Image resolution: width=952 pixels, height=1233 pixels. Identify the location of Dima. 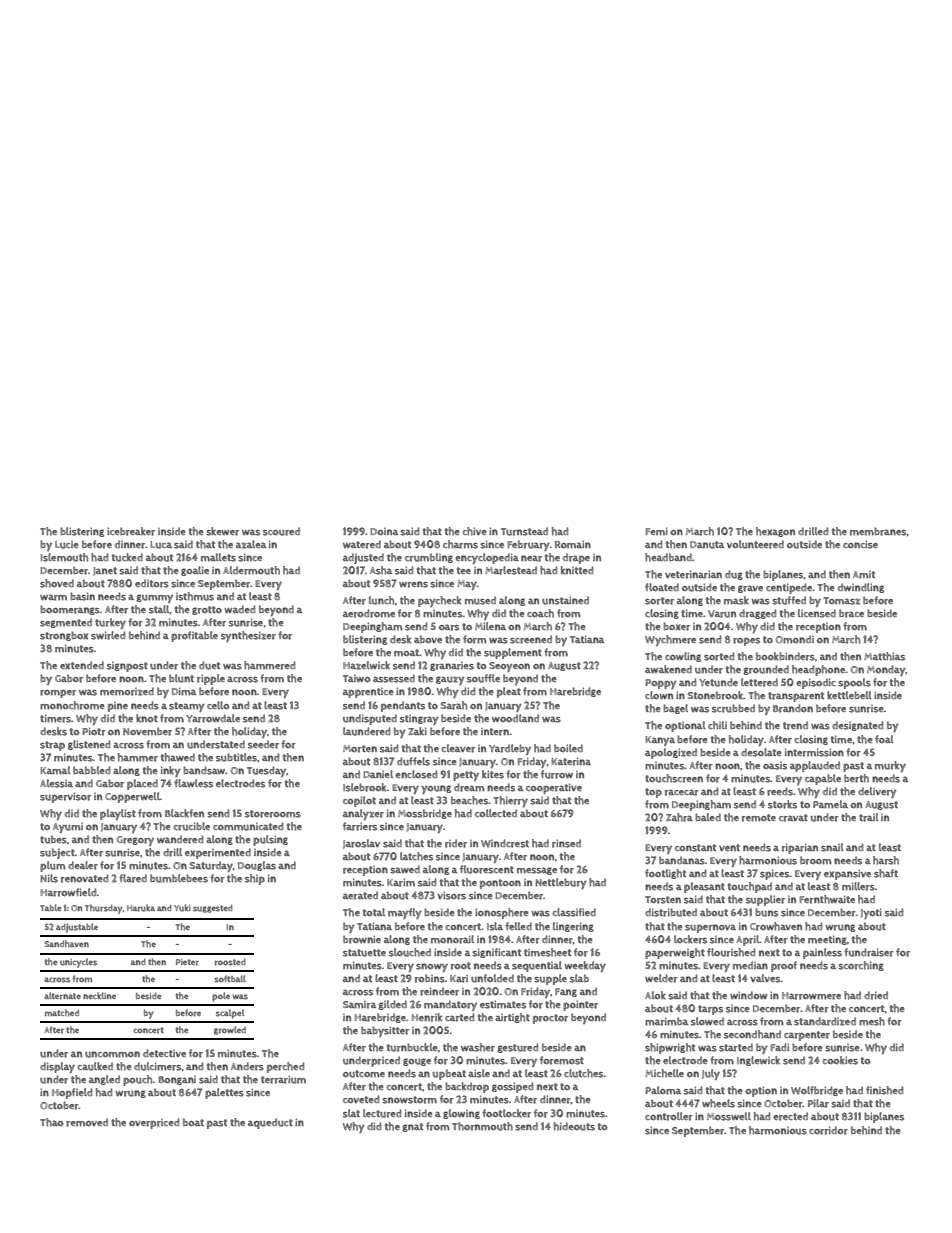
(184, 691).
